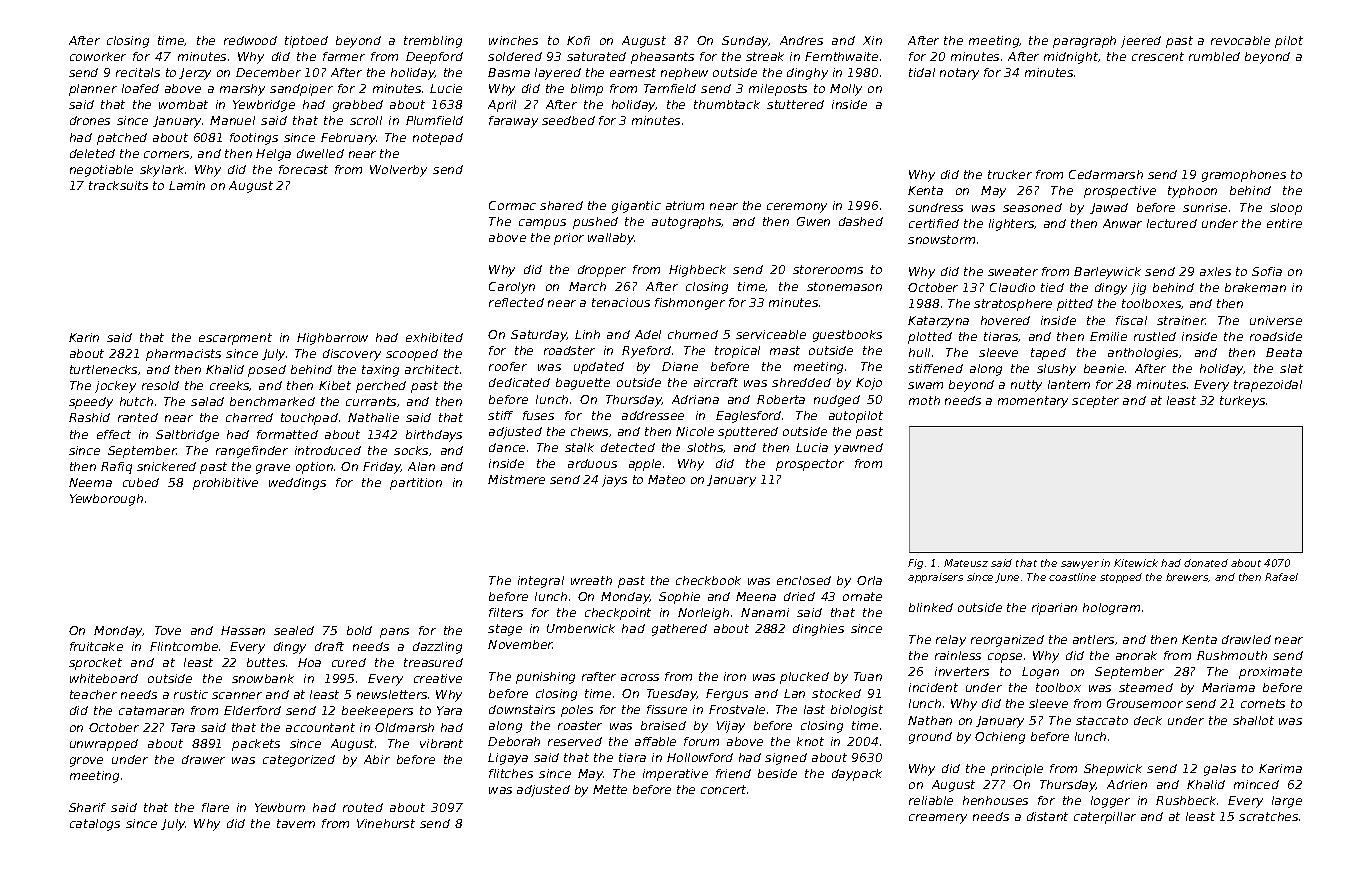 Image resolution: width=1372 pixels, height=887 pixels. I want to click on redwood, so click(250, 40).
